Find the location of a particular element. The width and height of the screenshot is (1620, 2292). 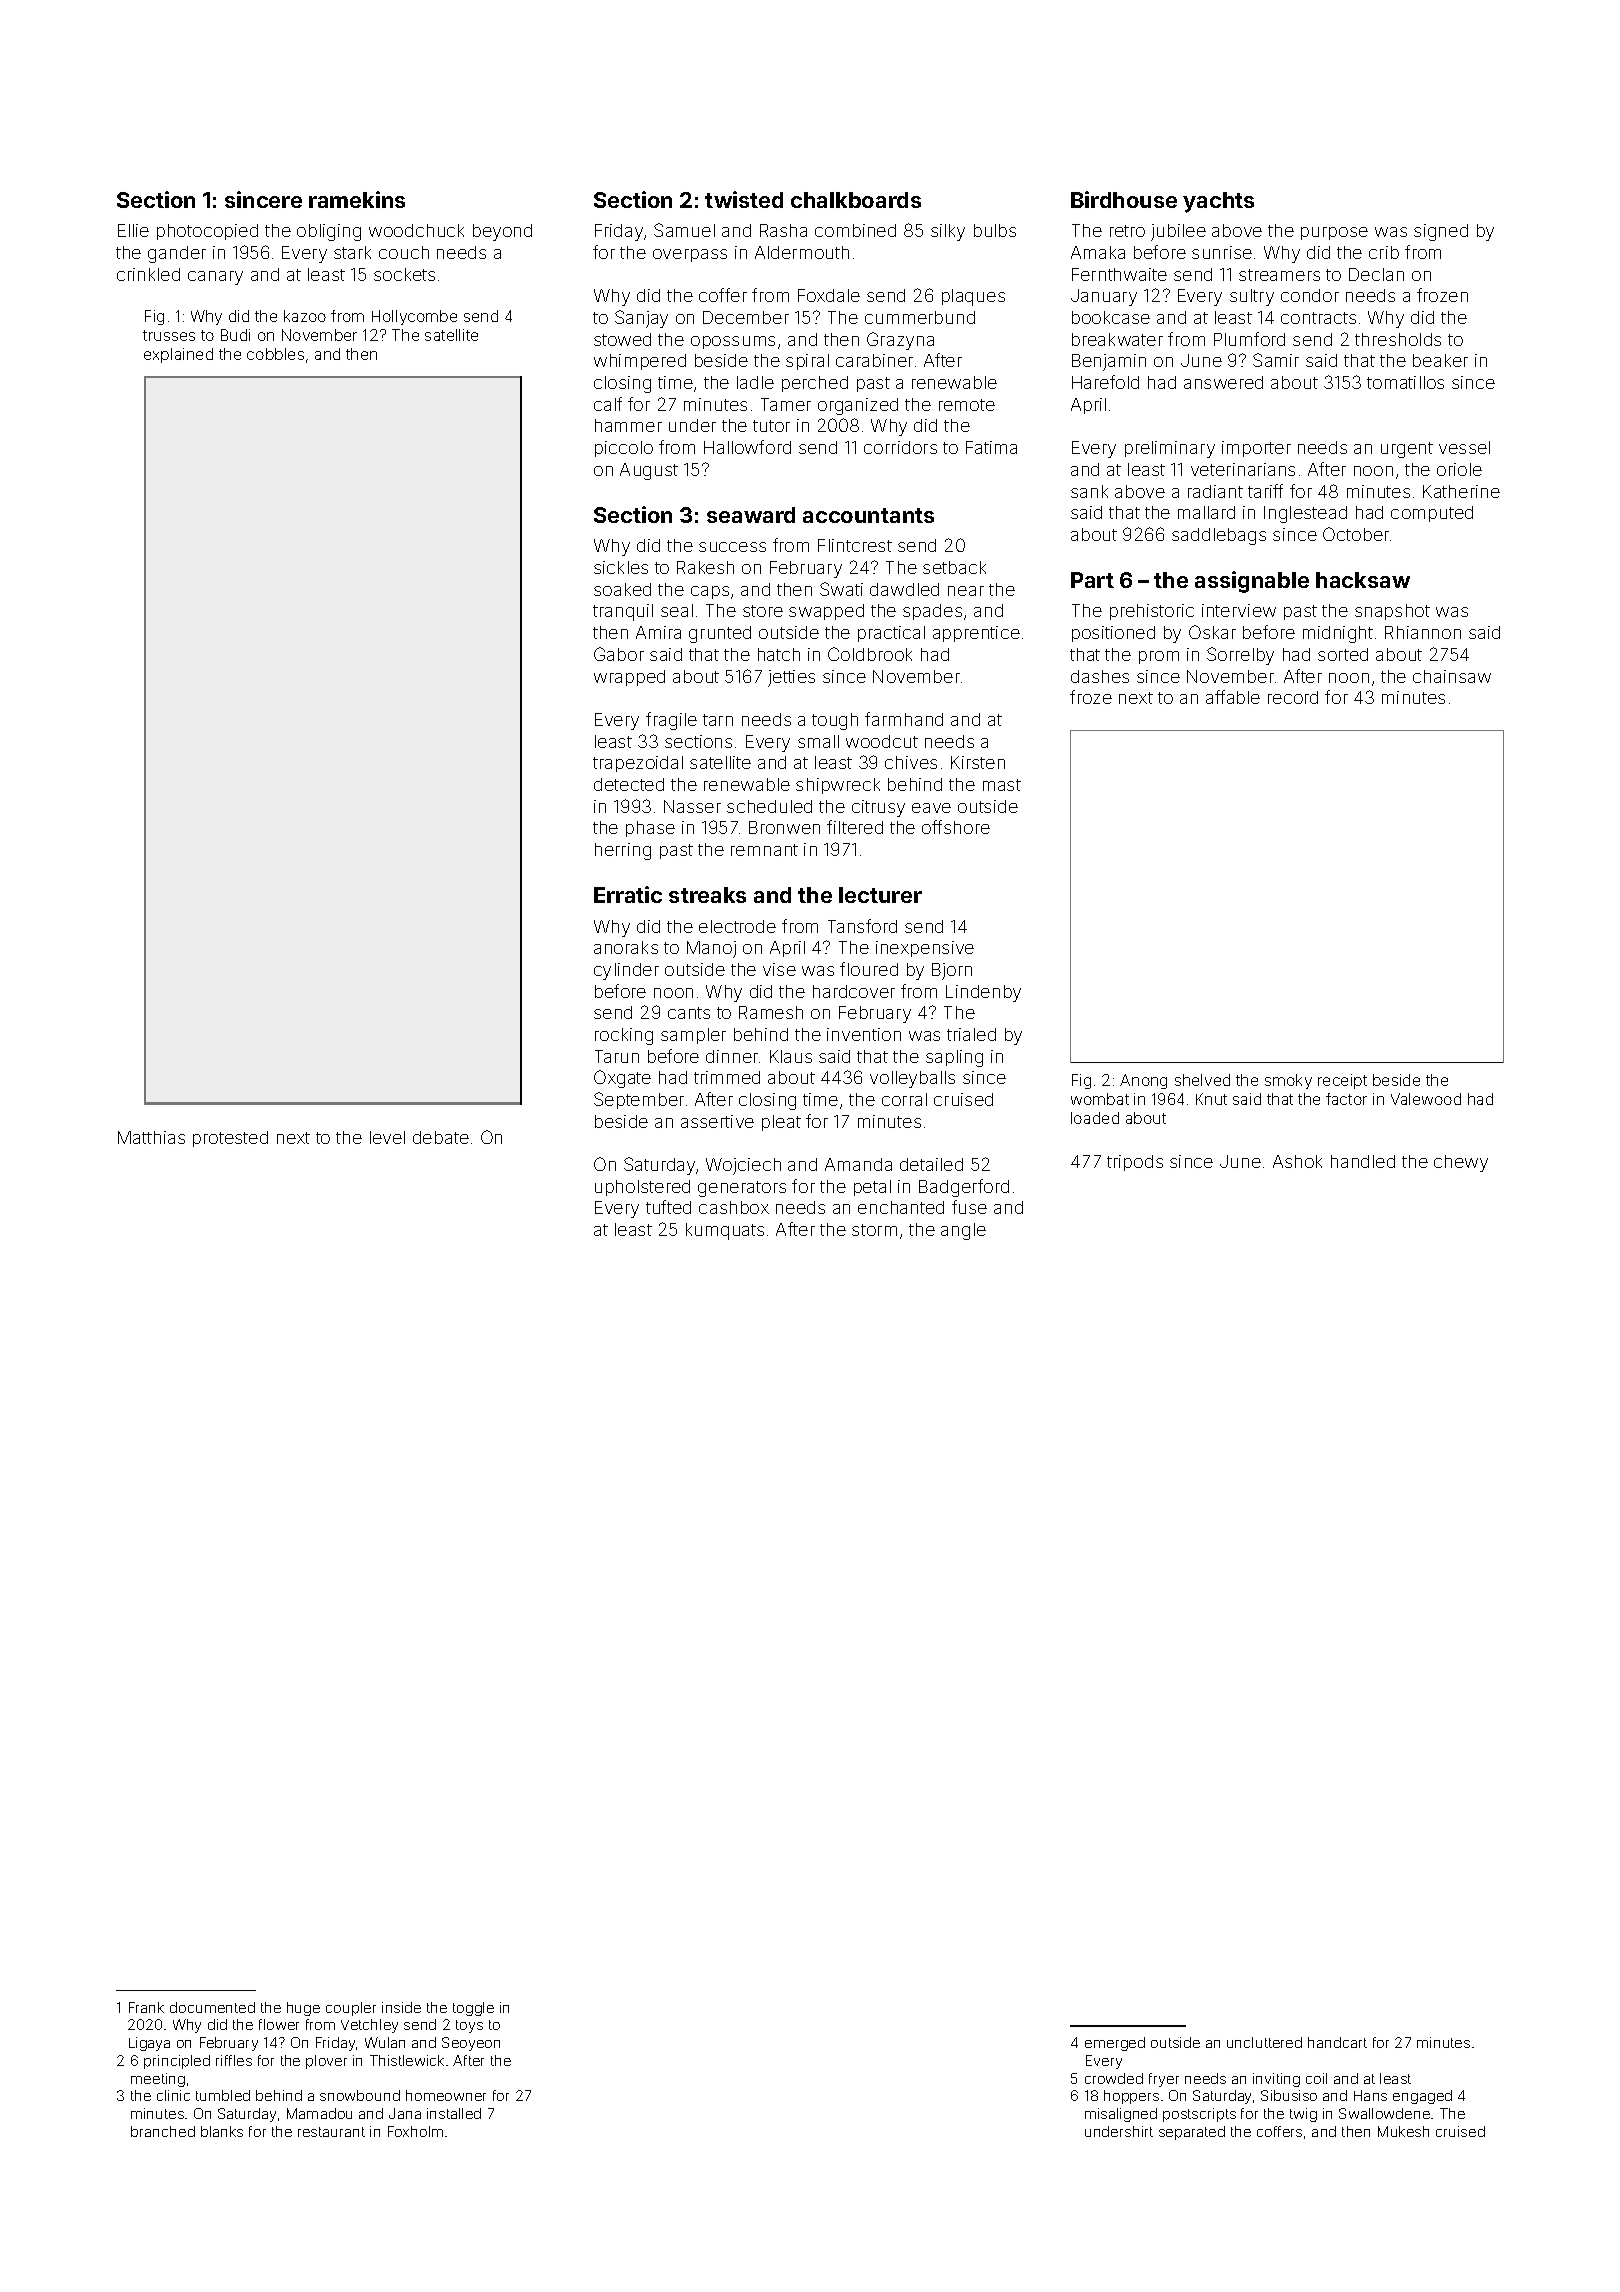

record is located at coordinates (1293, 697).
